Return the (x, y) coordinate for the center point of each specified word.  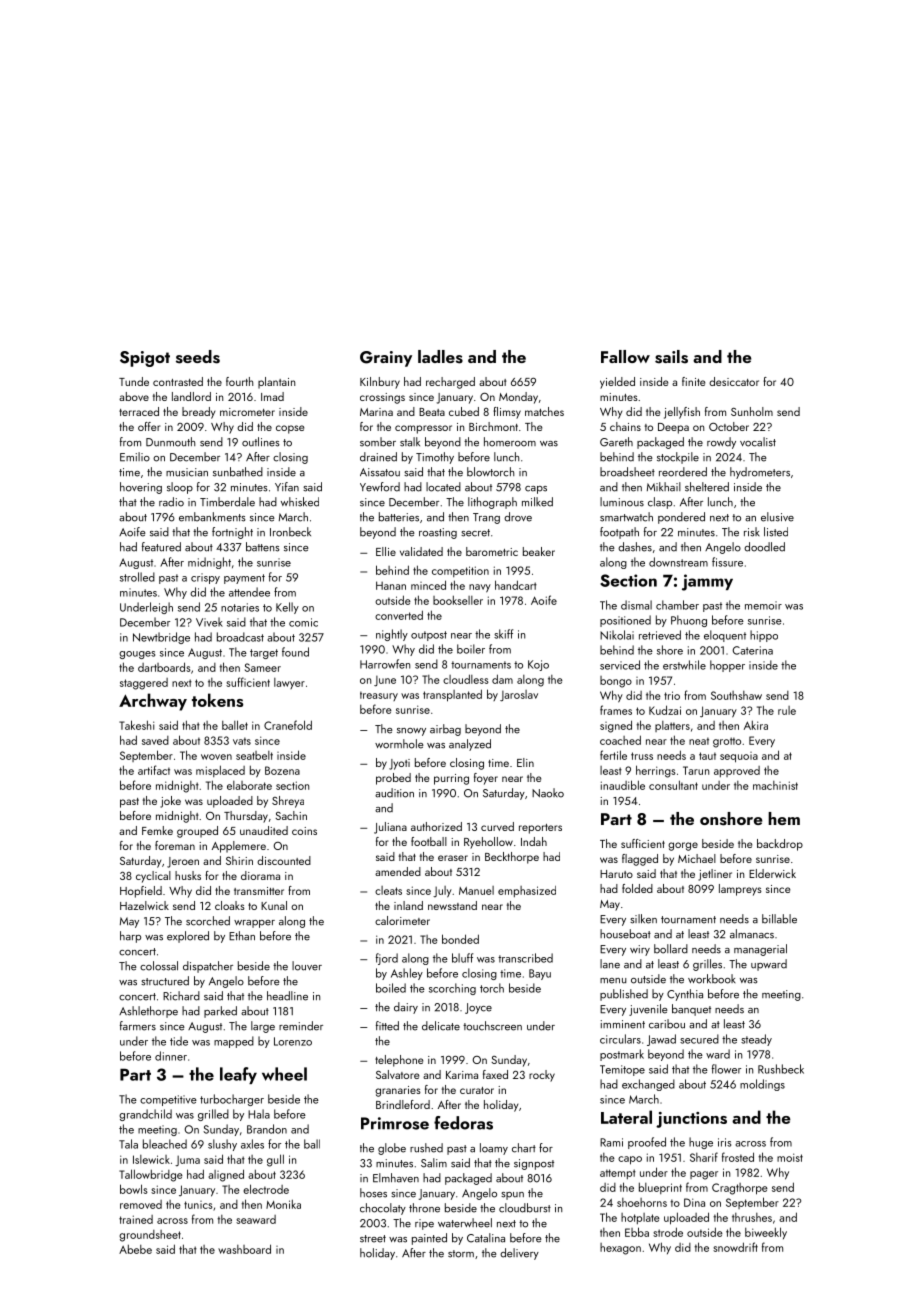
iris (724, 1142)
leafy (238, 1075)
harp (130, 937)
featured (161, 547)
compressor (423, 429)
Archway (153, 702)
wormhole (399, 744)
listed (776, 532)
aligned (226, 1175)
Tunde (134, 381)
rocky (542, 1076)
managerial (760, 950)
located (443, 487)
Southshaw (736, 695)
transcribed (525, 958)
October (729, 426)
